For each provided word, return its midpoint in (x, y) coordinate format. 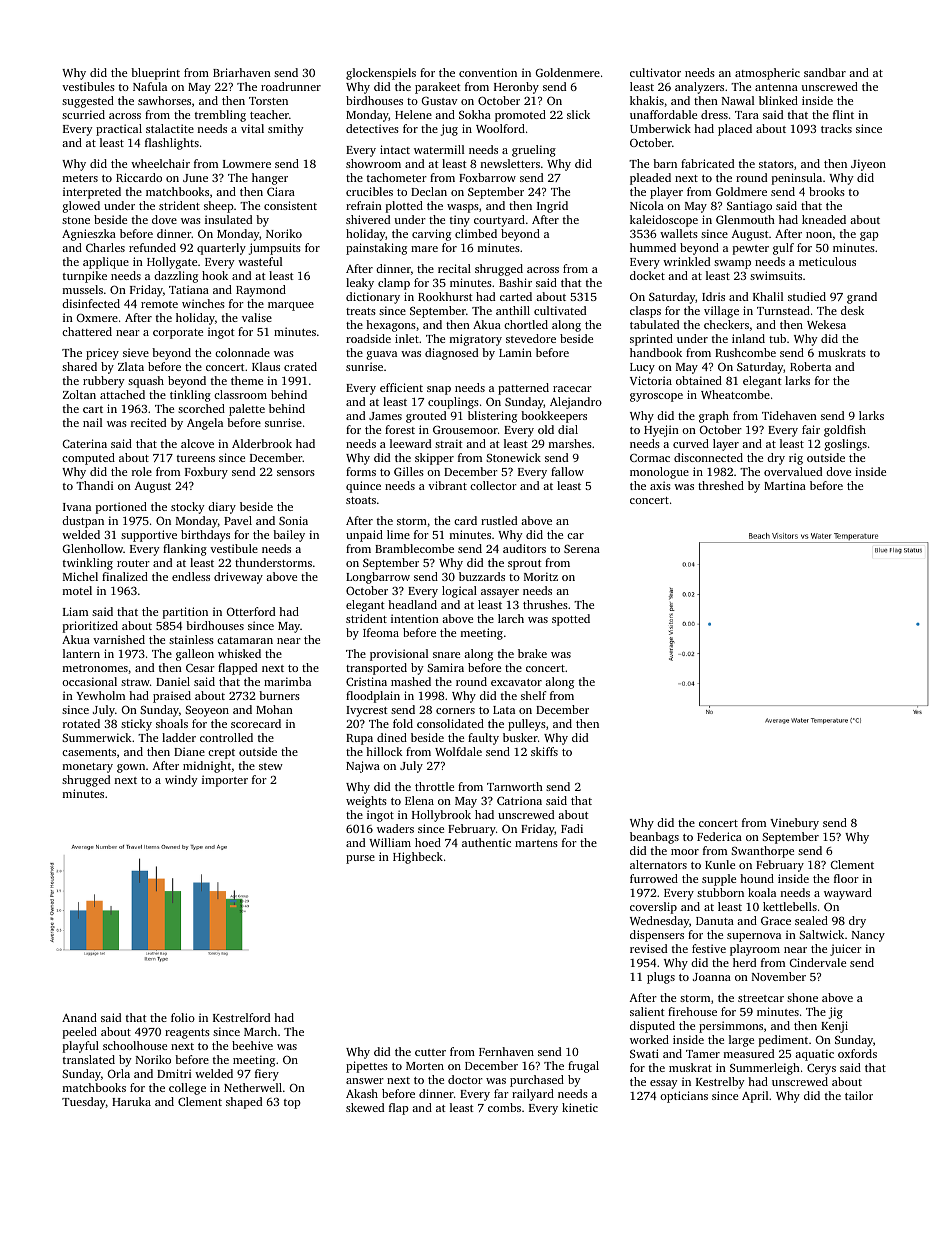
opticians (684, 1097)
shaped (244, 1103)
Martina (785, 485)
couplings (453, 403)
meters (80, 178)
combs (504, 1107)
